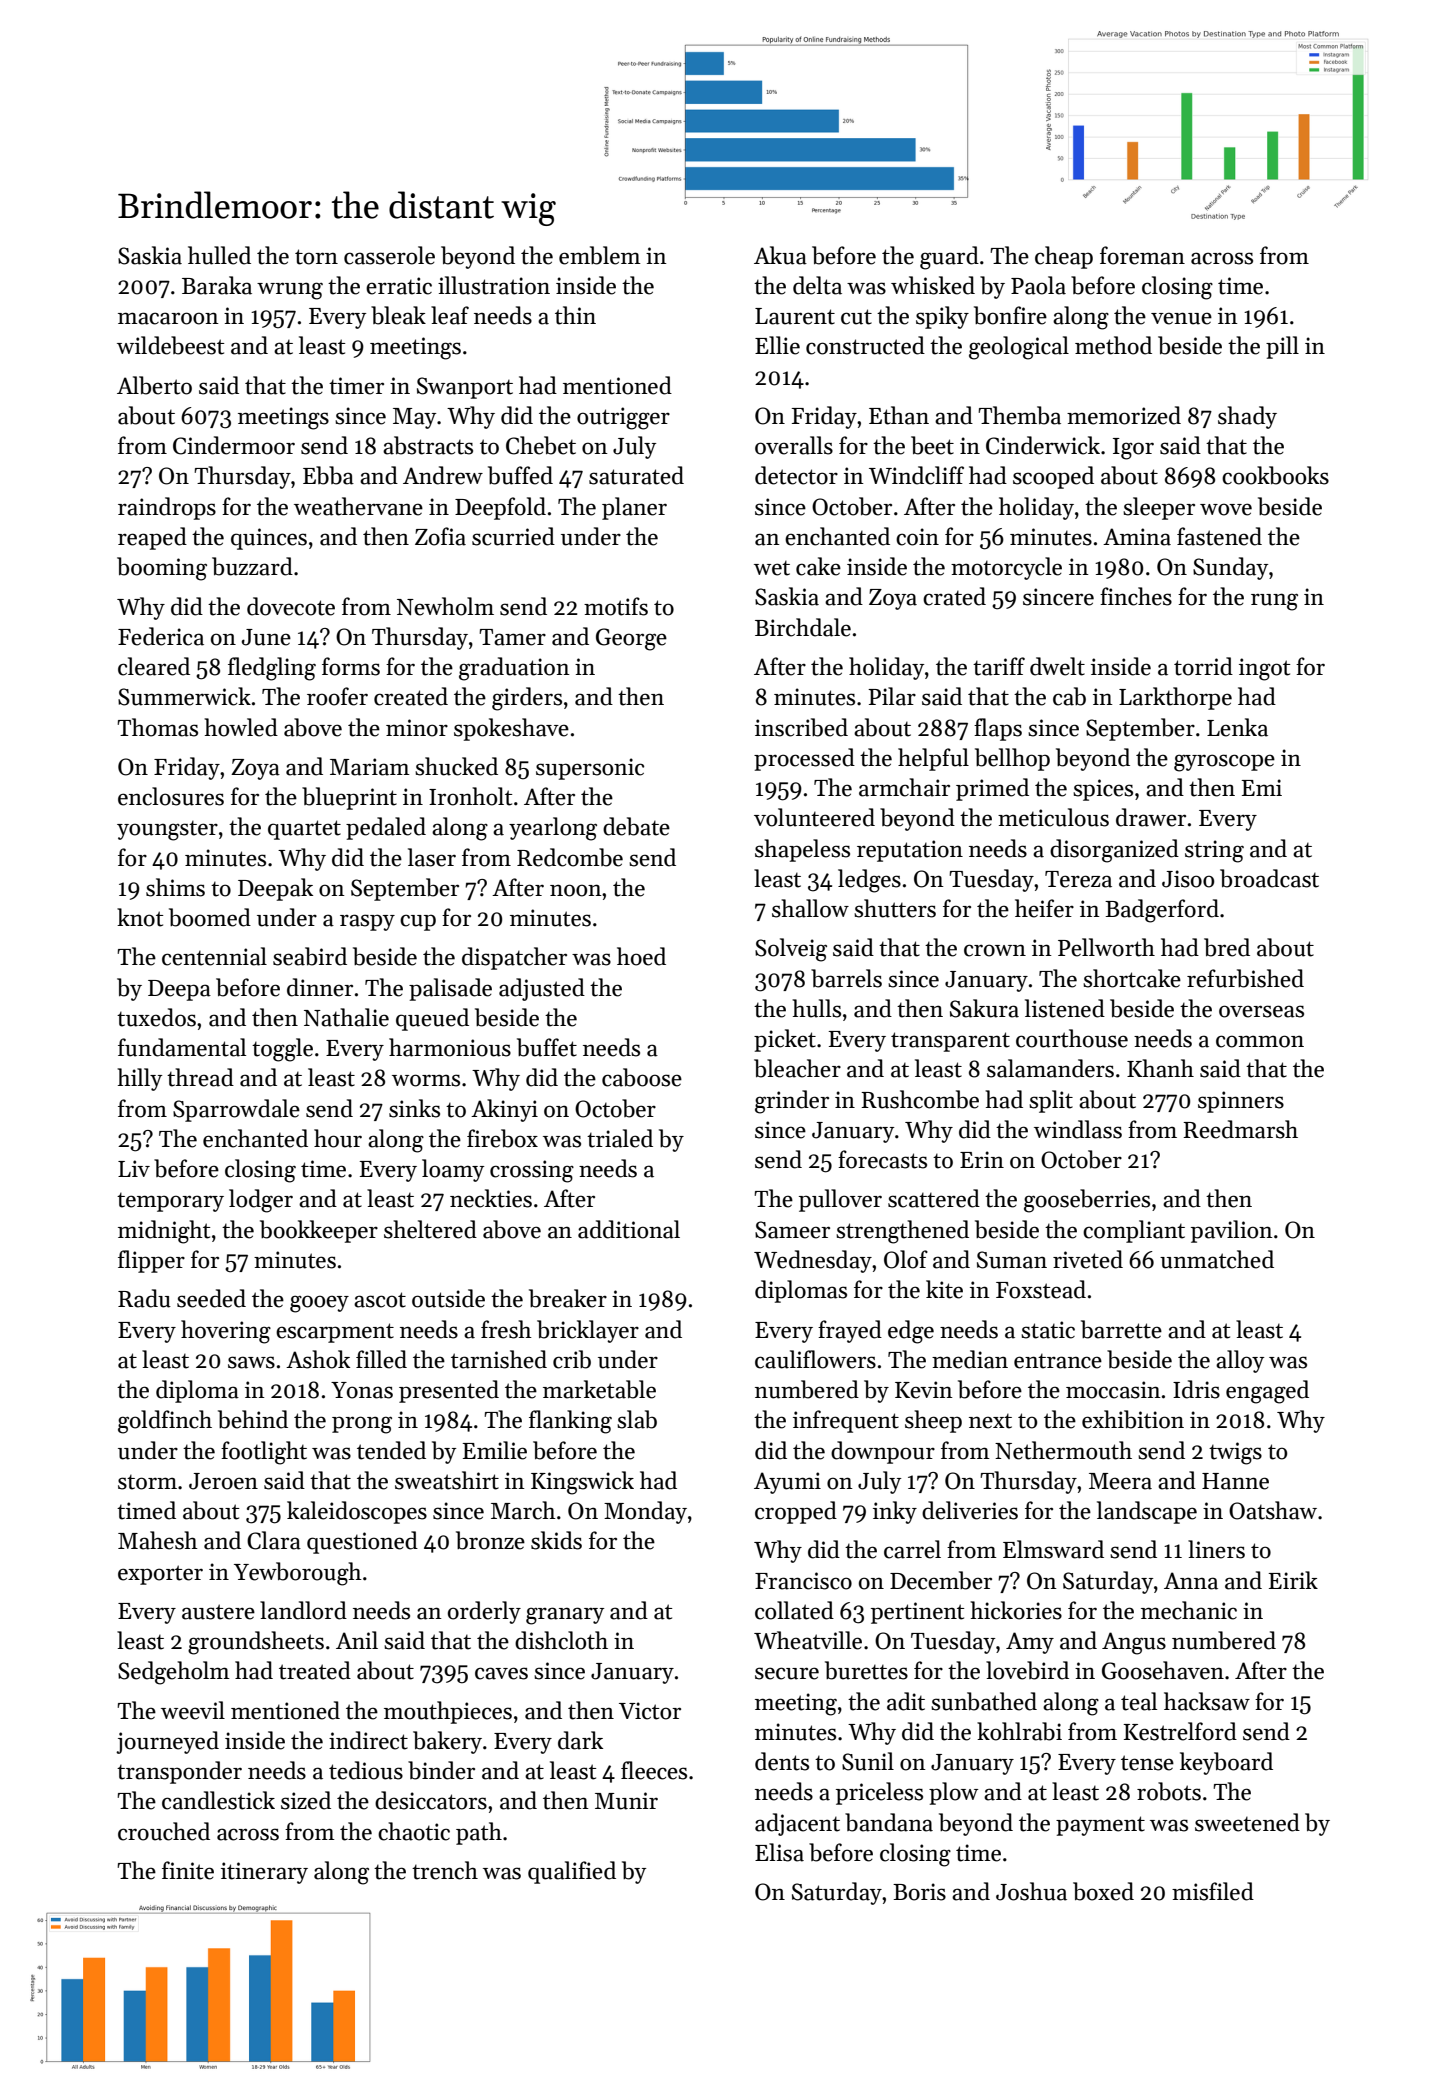  I want to click on fastened, so click(1219, 536).
